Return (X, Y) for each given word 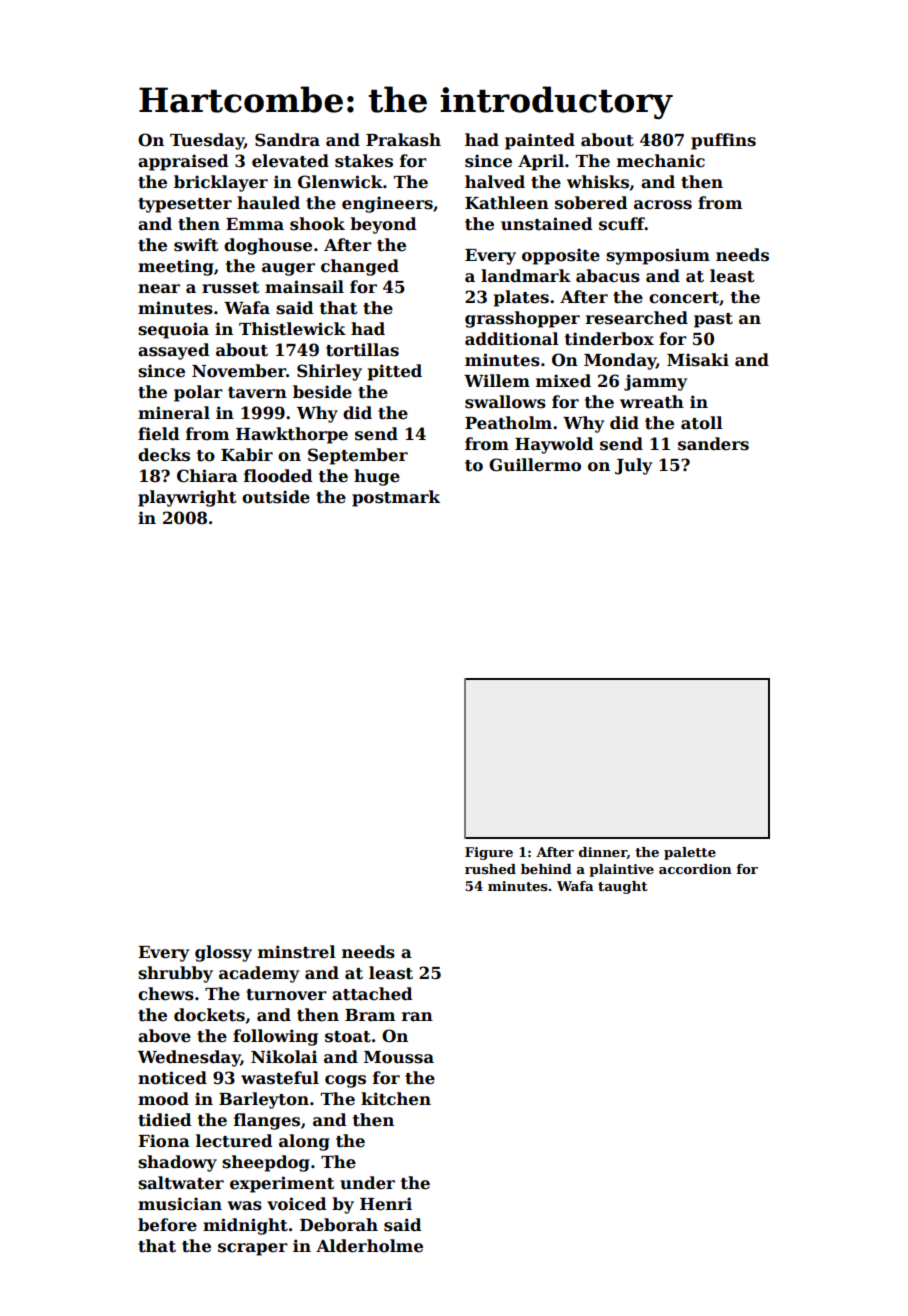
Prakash (403, 140)
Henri (386, 1204)
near (159, 289)
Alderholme (369, 1246)
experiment (282, 1184)
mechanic (661, 161)
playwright (187, 498)
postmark (396, 498)
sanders (713, 444)
